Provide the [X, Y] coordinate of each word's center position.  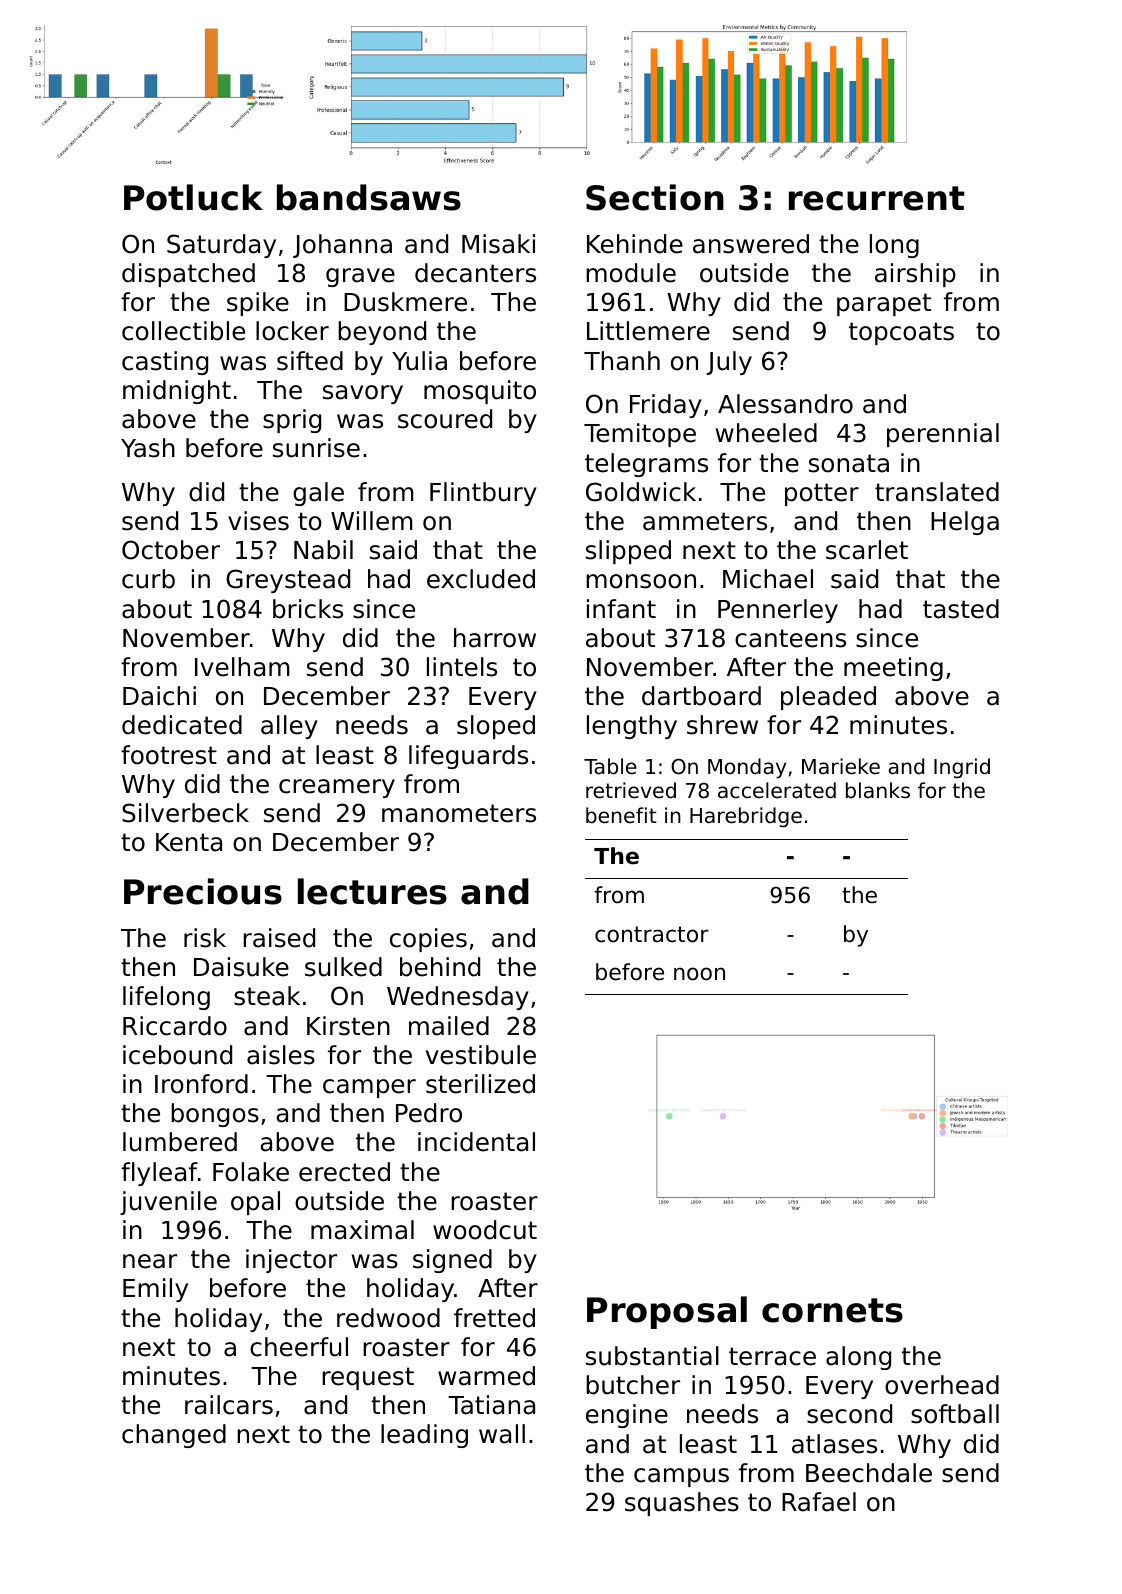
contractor [652, 934]
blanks [878, 790]
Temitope [640, 435]
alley [289, 727]
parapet [884, 304]
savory [363, 394]
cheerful [299, 1347]
